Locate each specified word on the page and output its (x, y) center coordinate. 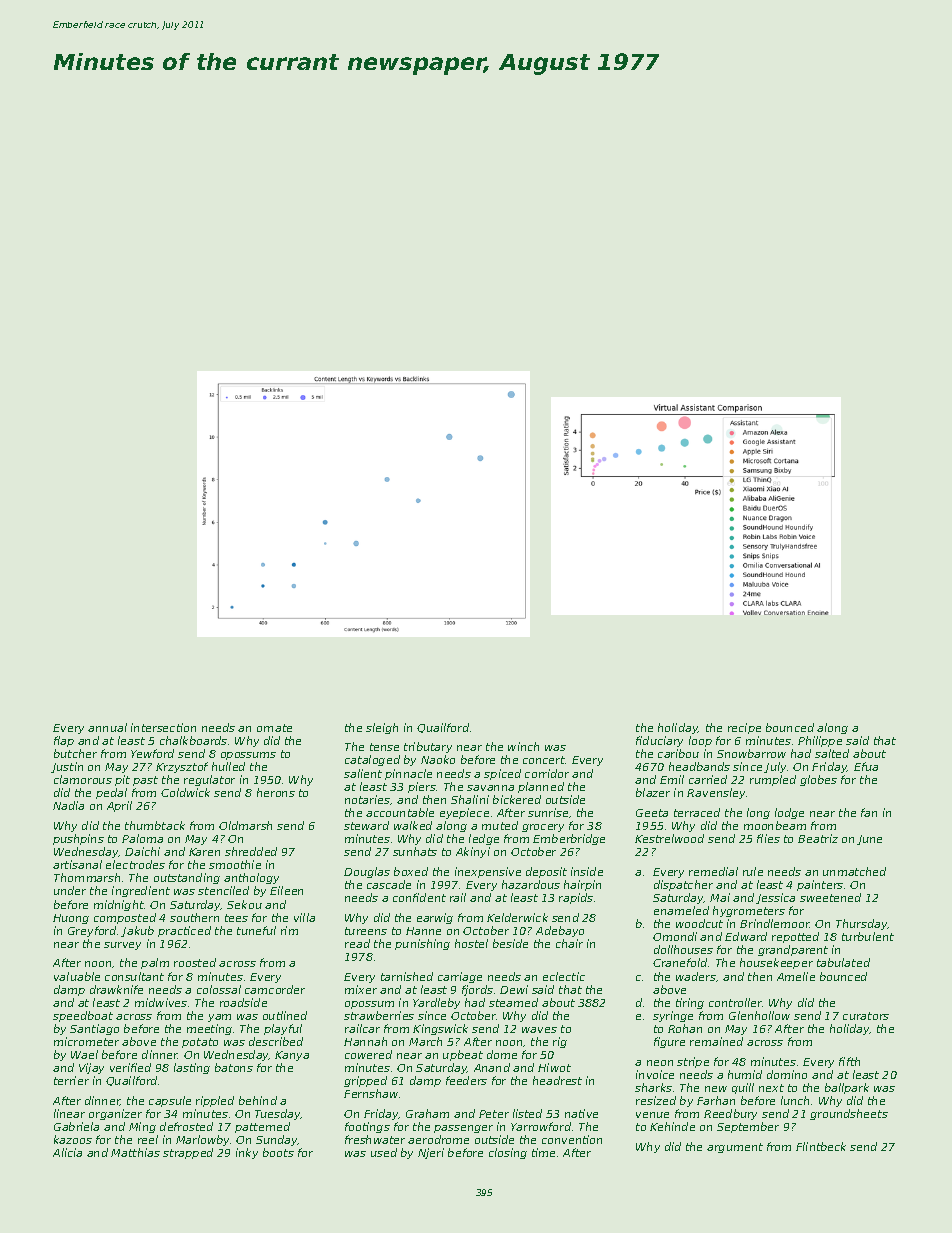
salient (363, 773)
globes (818, 780)
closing (508, 1153)
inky (247, 1153)
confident (419, 897)
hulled (228, 766)
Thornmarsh (87, 877)
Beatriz (818, 838)
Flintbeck (821, 1146)
